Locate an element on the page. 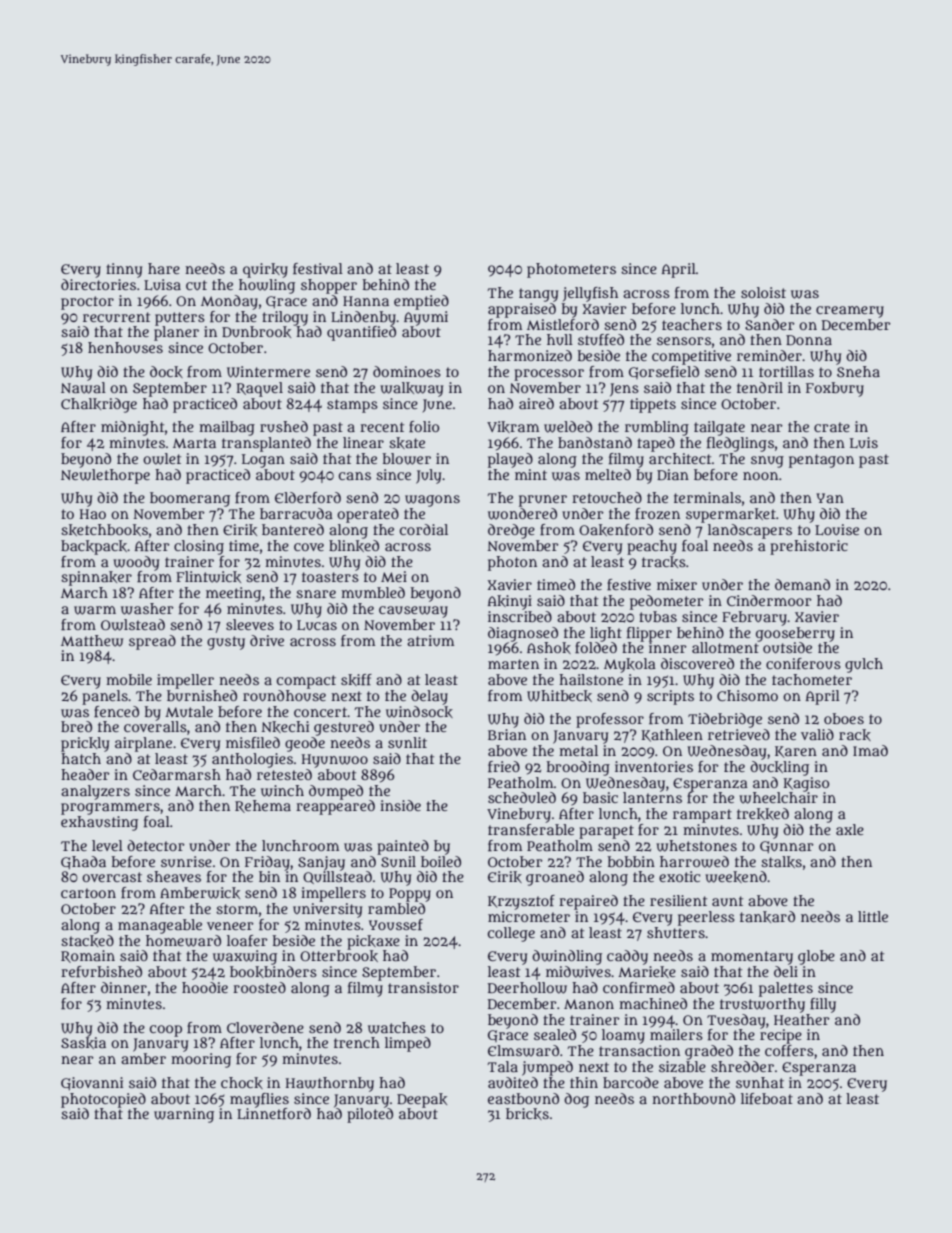 The image size is (952, 1233). Flintwick is located at coordinates (208, 577).
